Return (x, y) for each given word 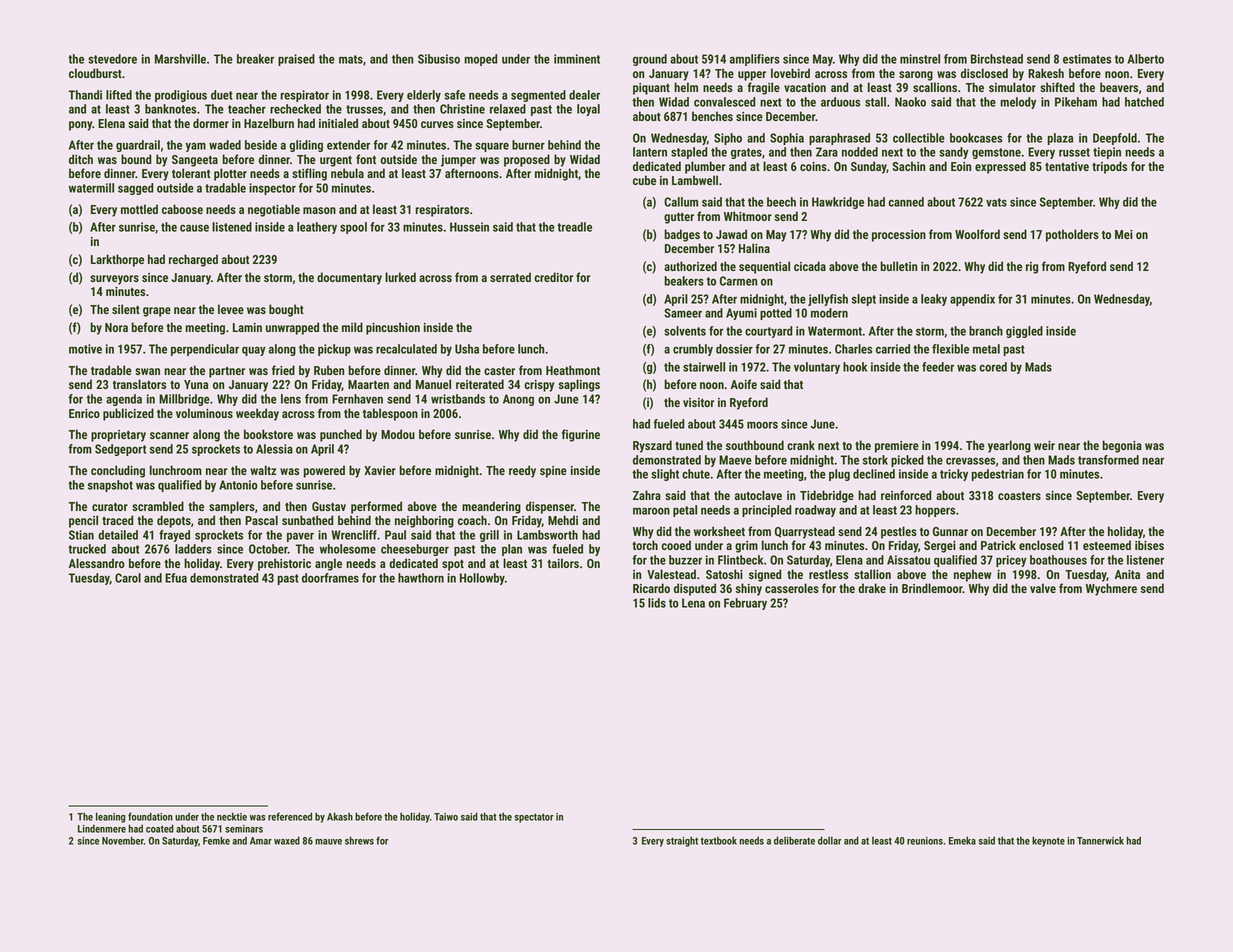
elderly (424, 96)
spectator (534, 818)
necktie (232, 816)
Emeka (962, 840)
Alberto (1145, 59)
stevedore (112, 59)
